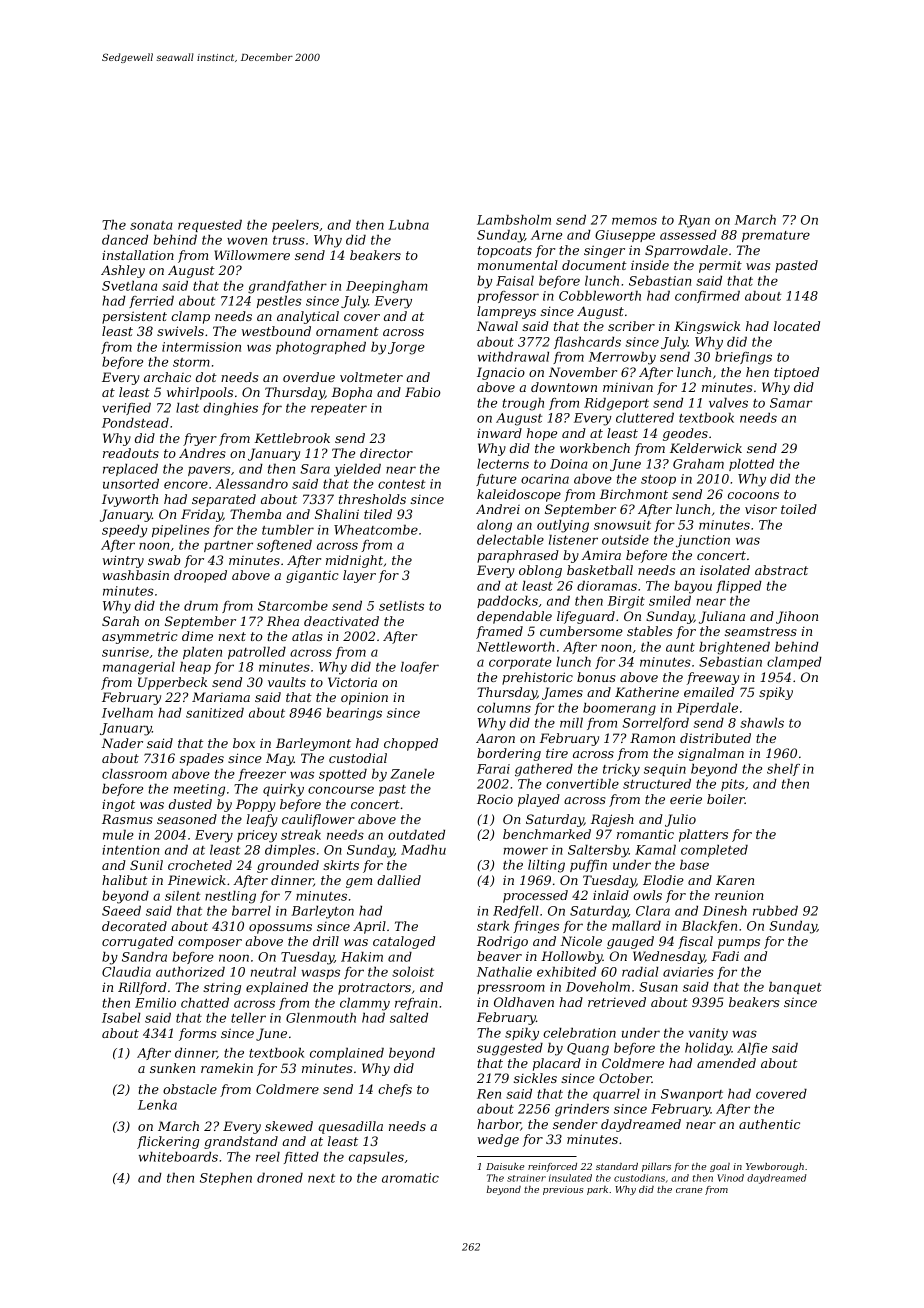 This document has height=1308, width=924. Describe the element at coordinates (138, 255) in the document. I see `installation` at that location.
